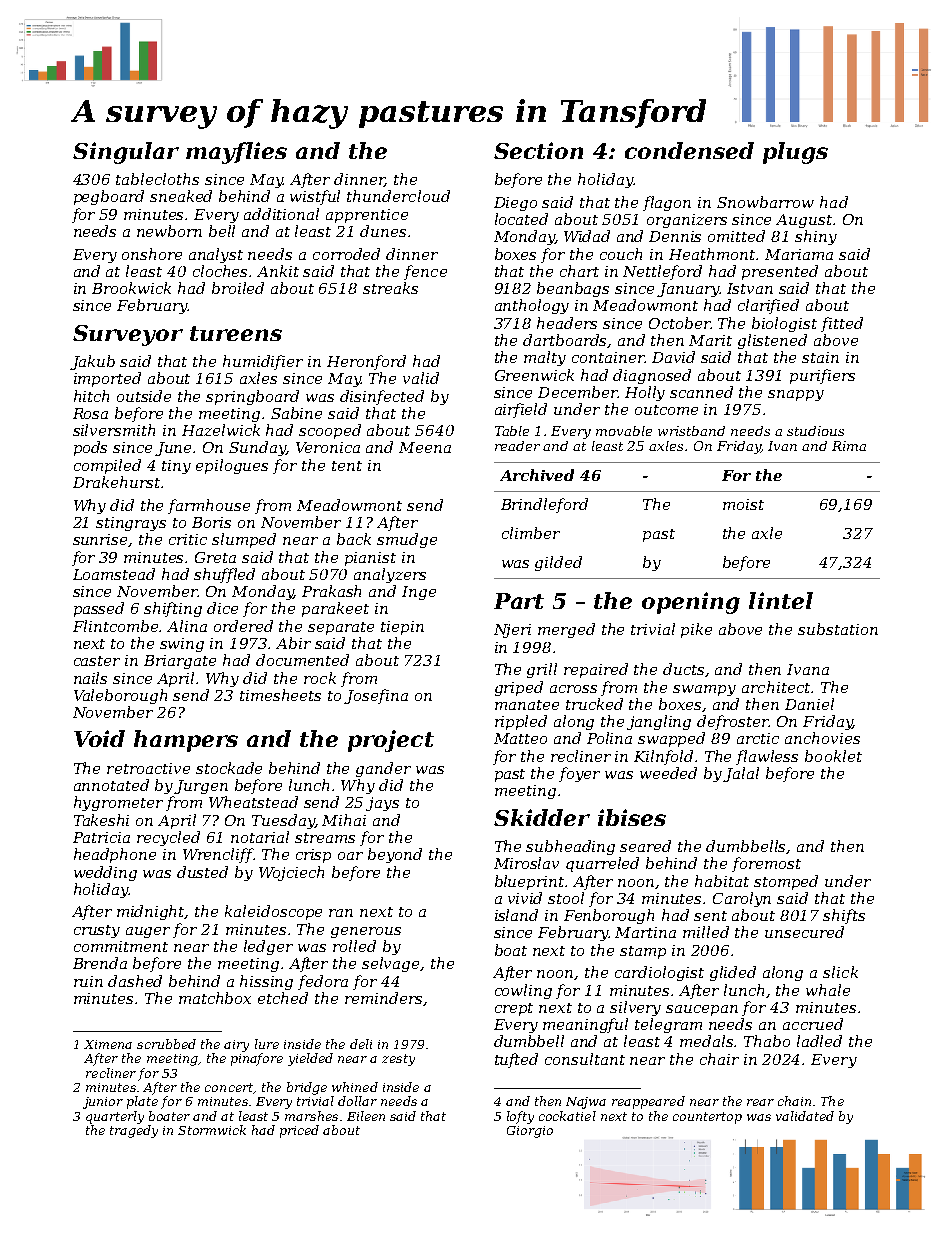 The image size is (952, 1233). I want to click on dunes, so click(383, 231).
